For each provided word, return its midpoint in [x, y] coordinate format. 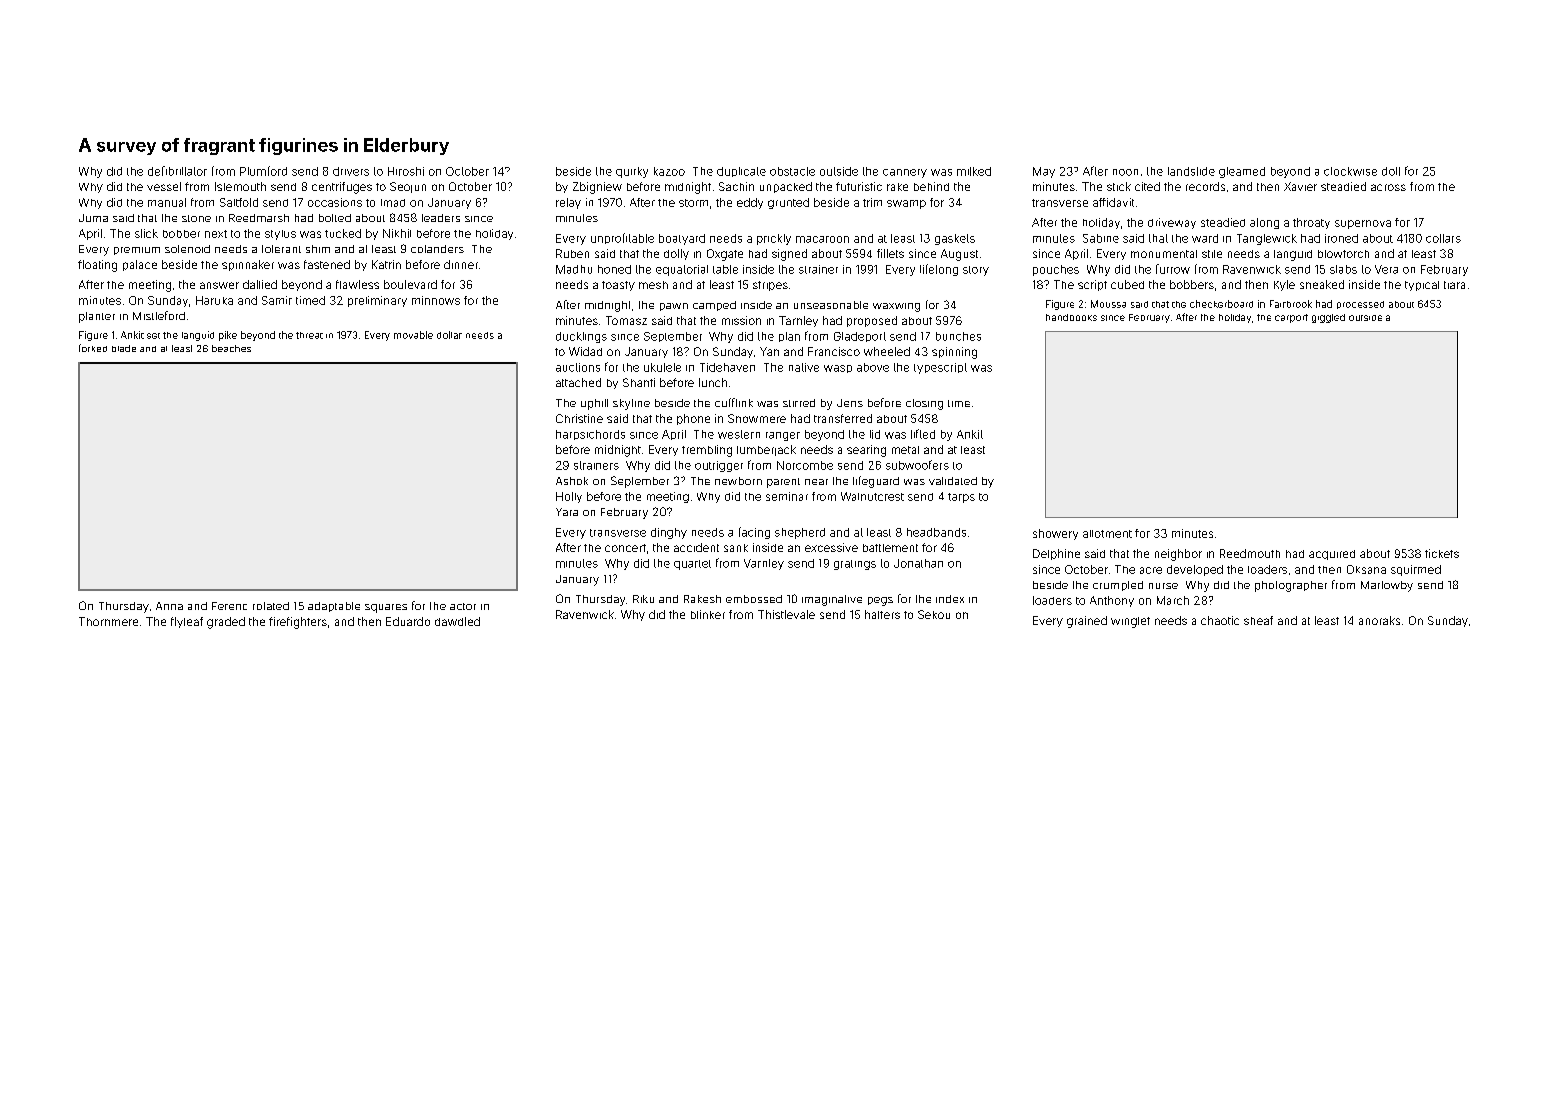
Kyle [1284, 285]
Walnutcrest [872, 496]
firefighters [298, 623]
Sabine [1101, 238]
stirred [799, 403]
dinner [461, 264]
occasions [335, 202]
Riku [643, 599]
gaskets [955, 239]
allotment [1107, 534]
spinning [954, 353]
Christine [579, 418]
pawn [674, 307]
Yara [567, 512]
